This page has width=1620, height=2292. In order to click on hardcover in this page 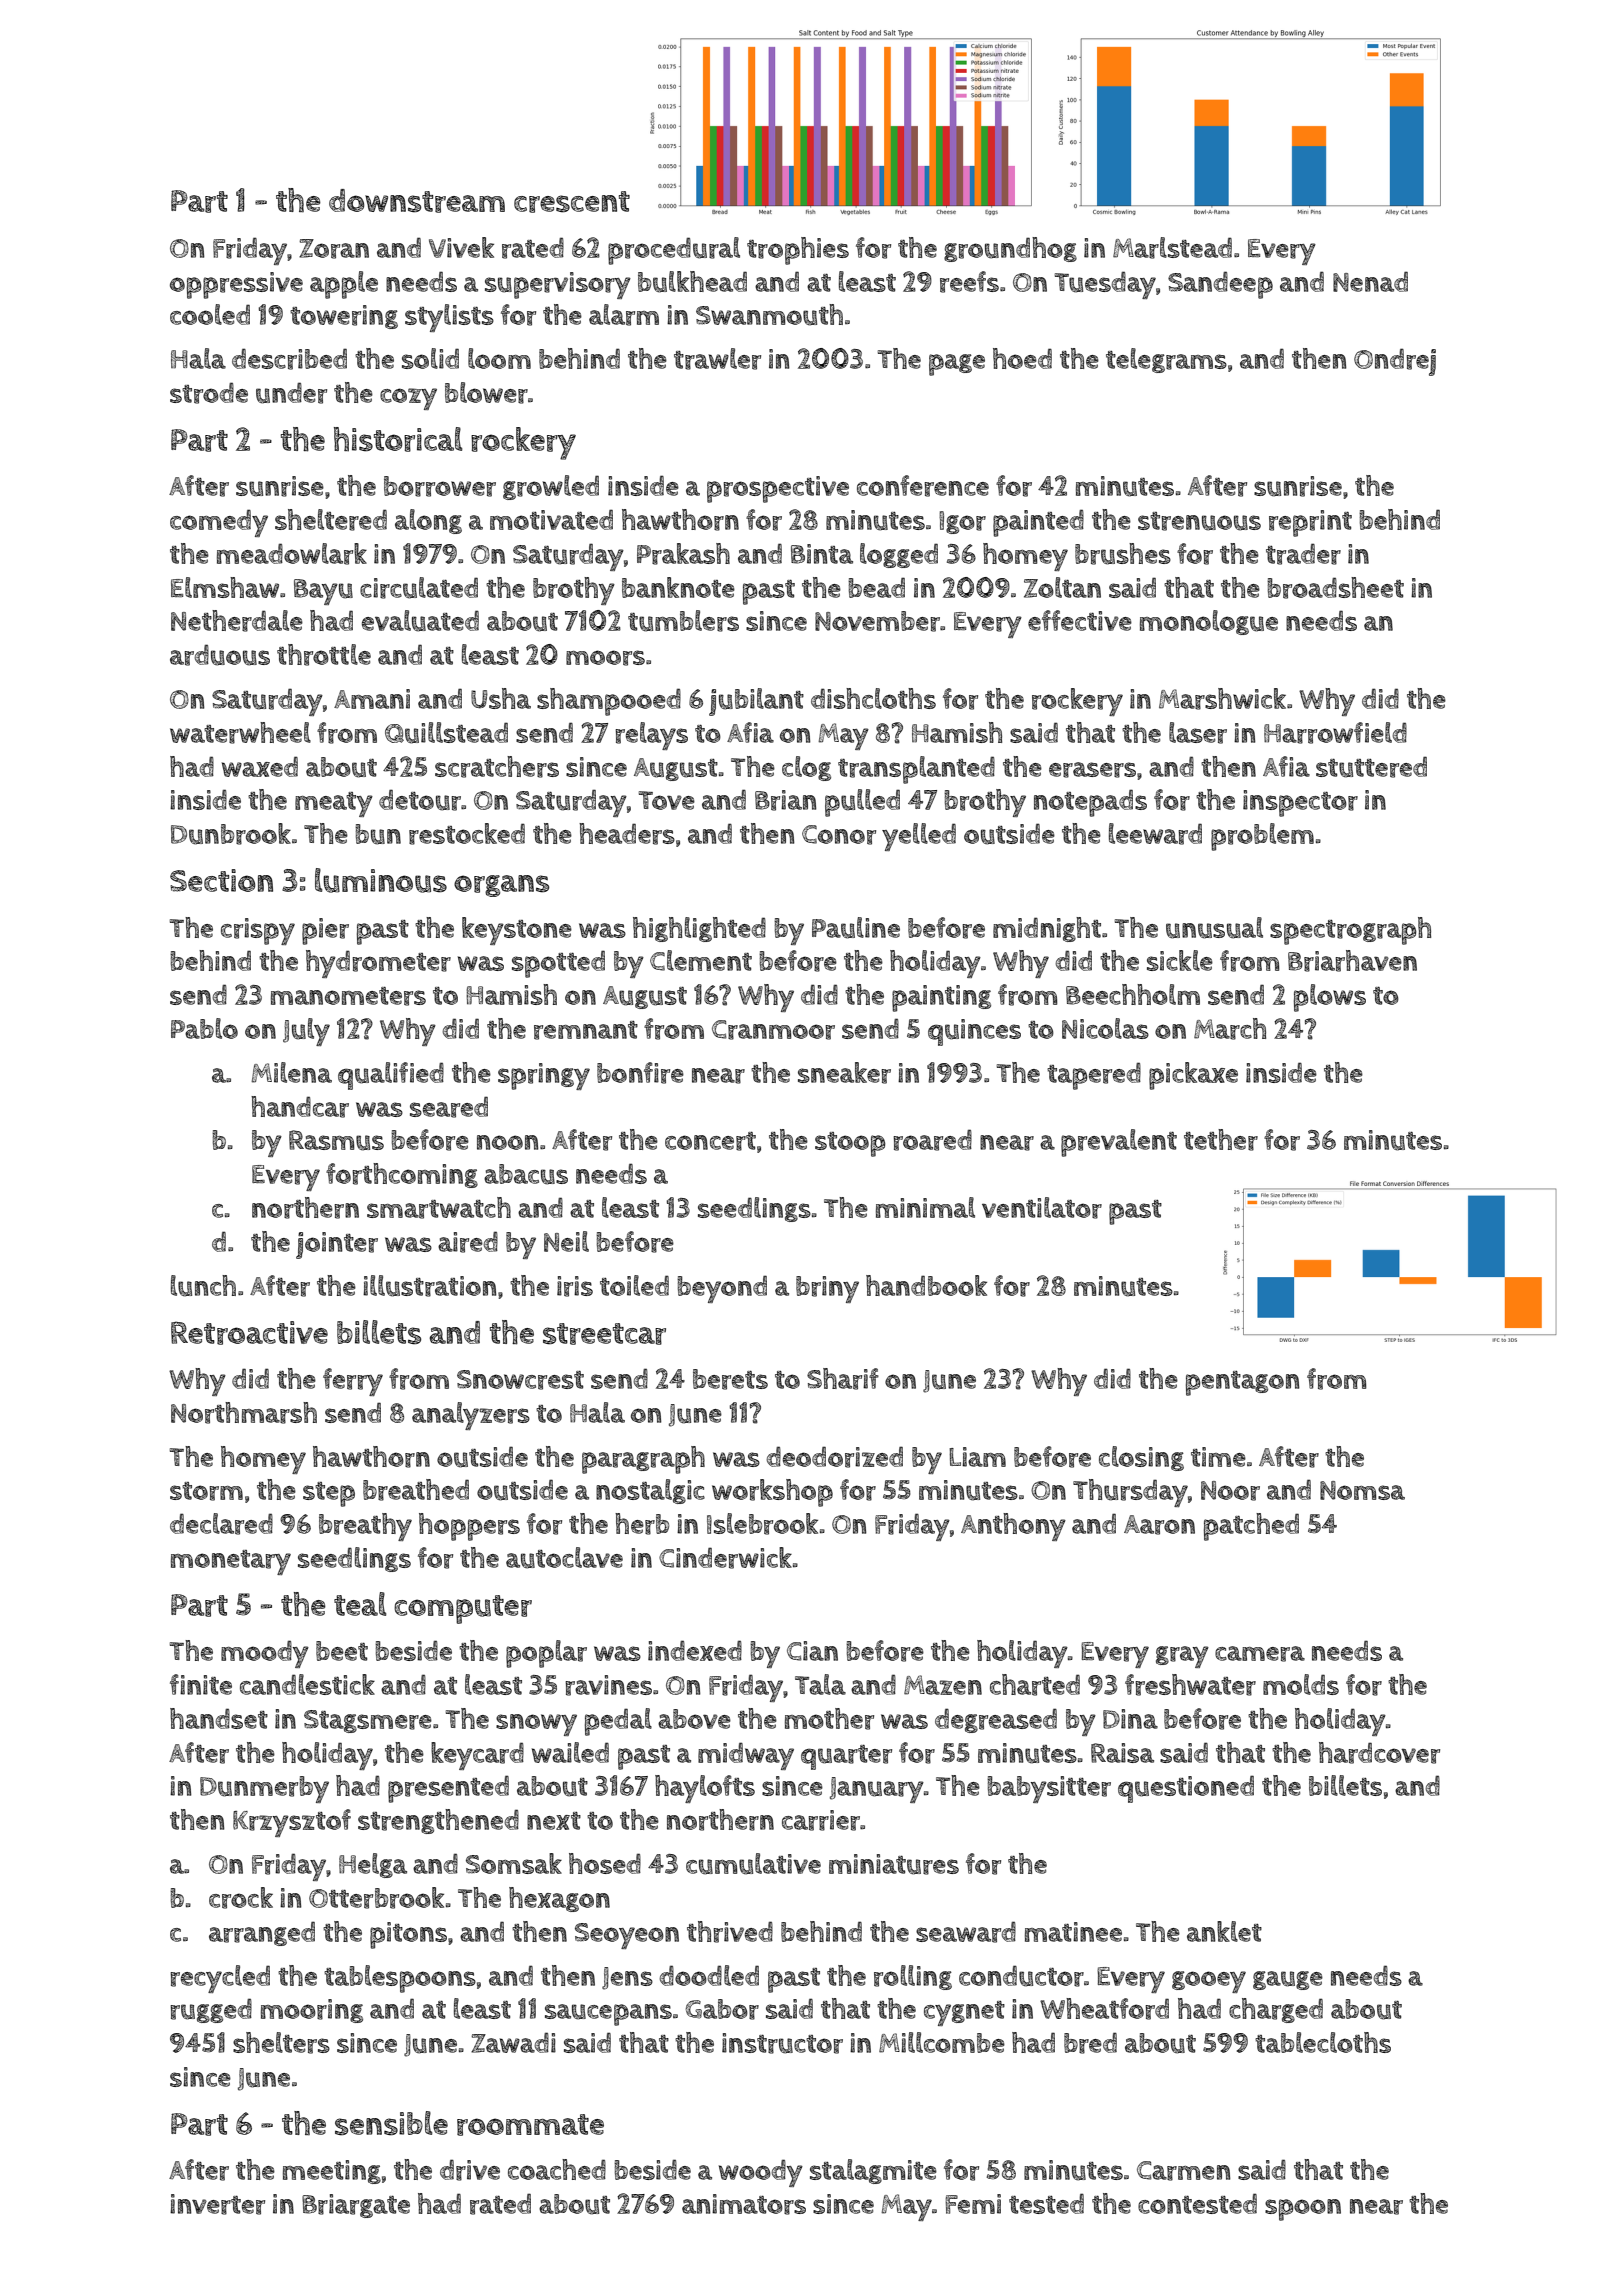, I will do `click(1379, 1753)`.
